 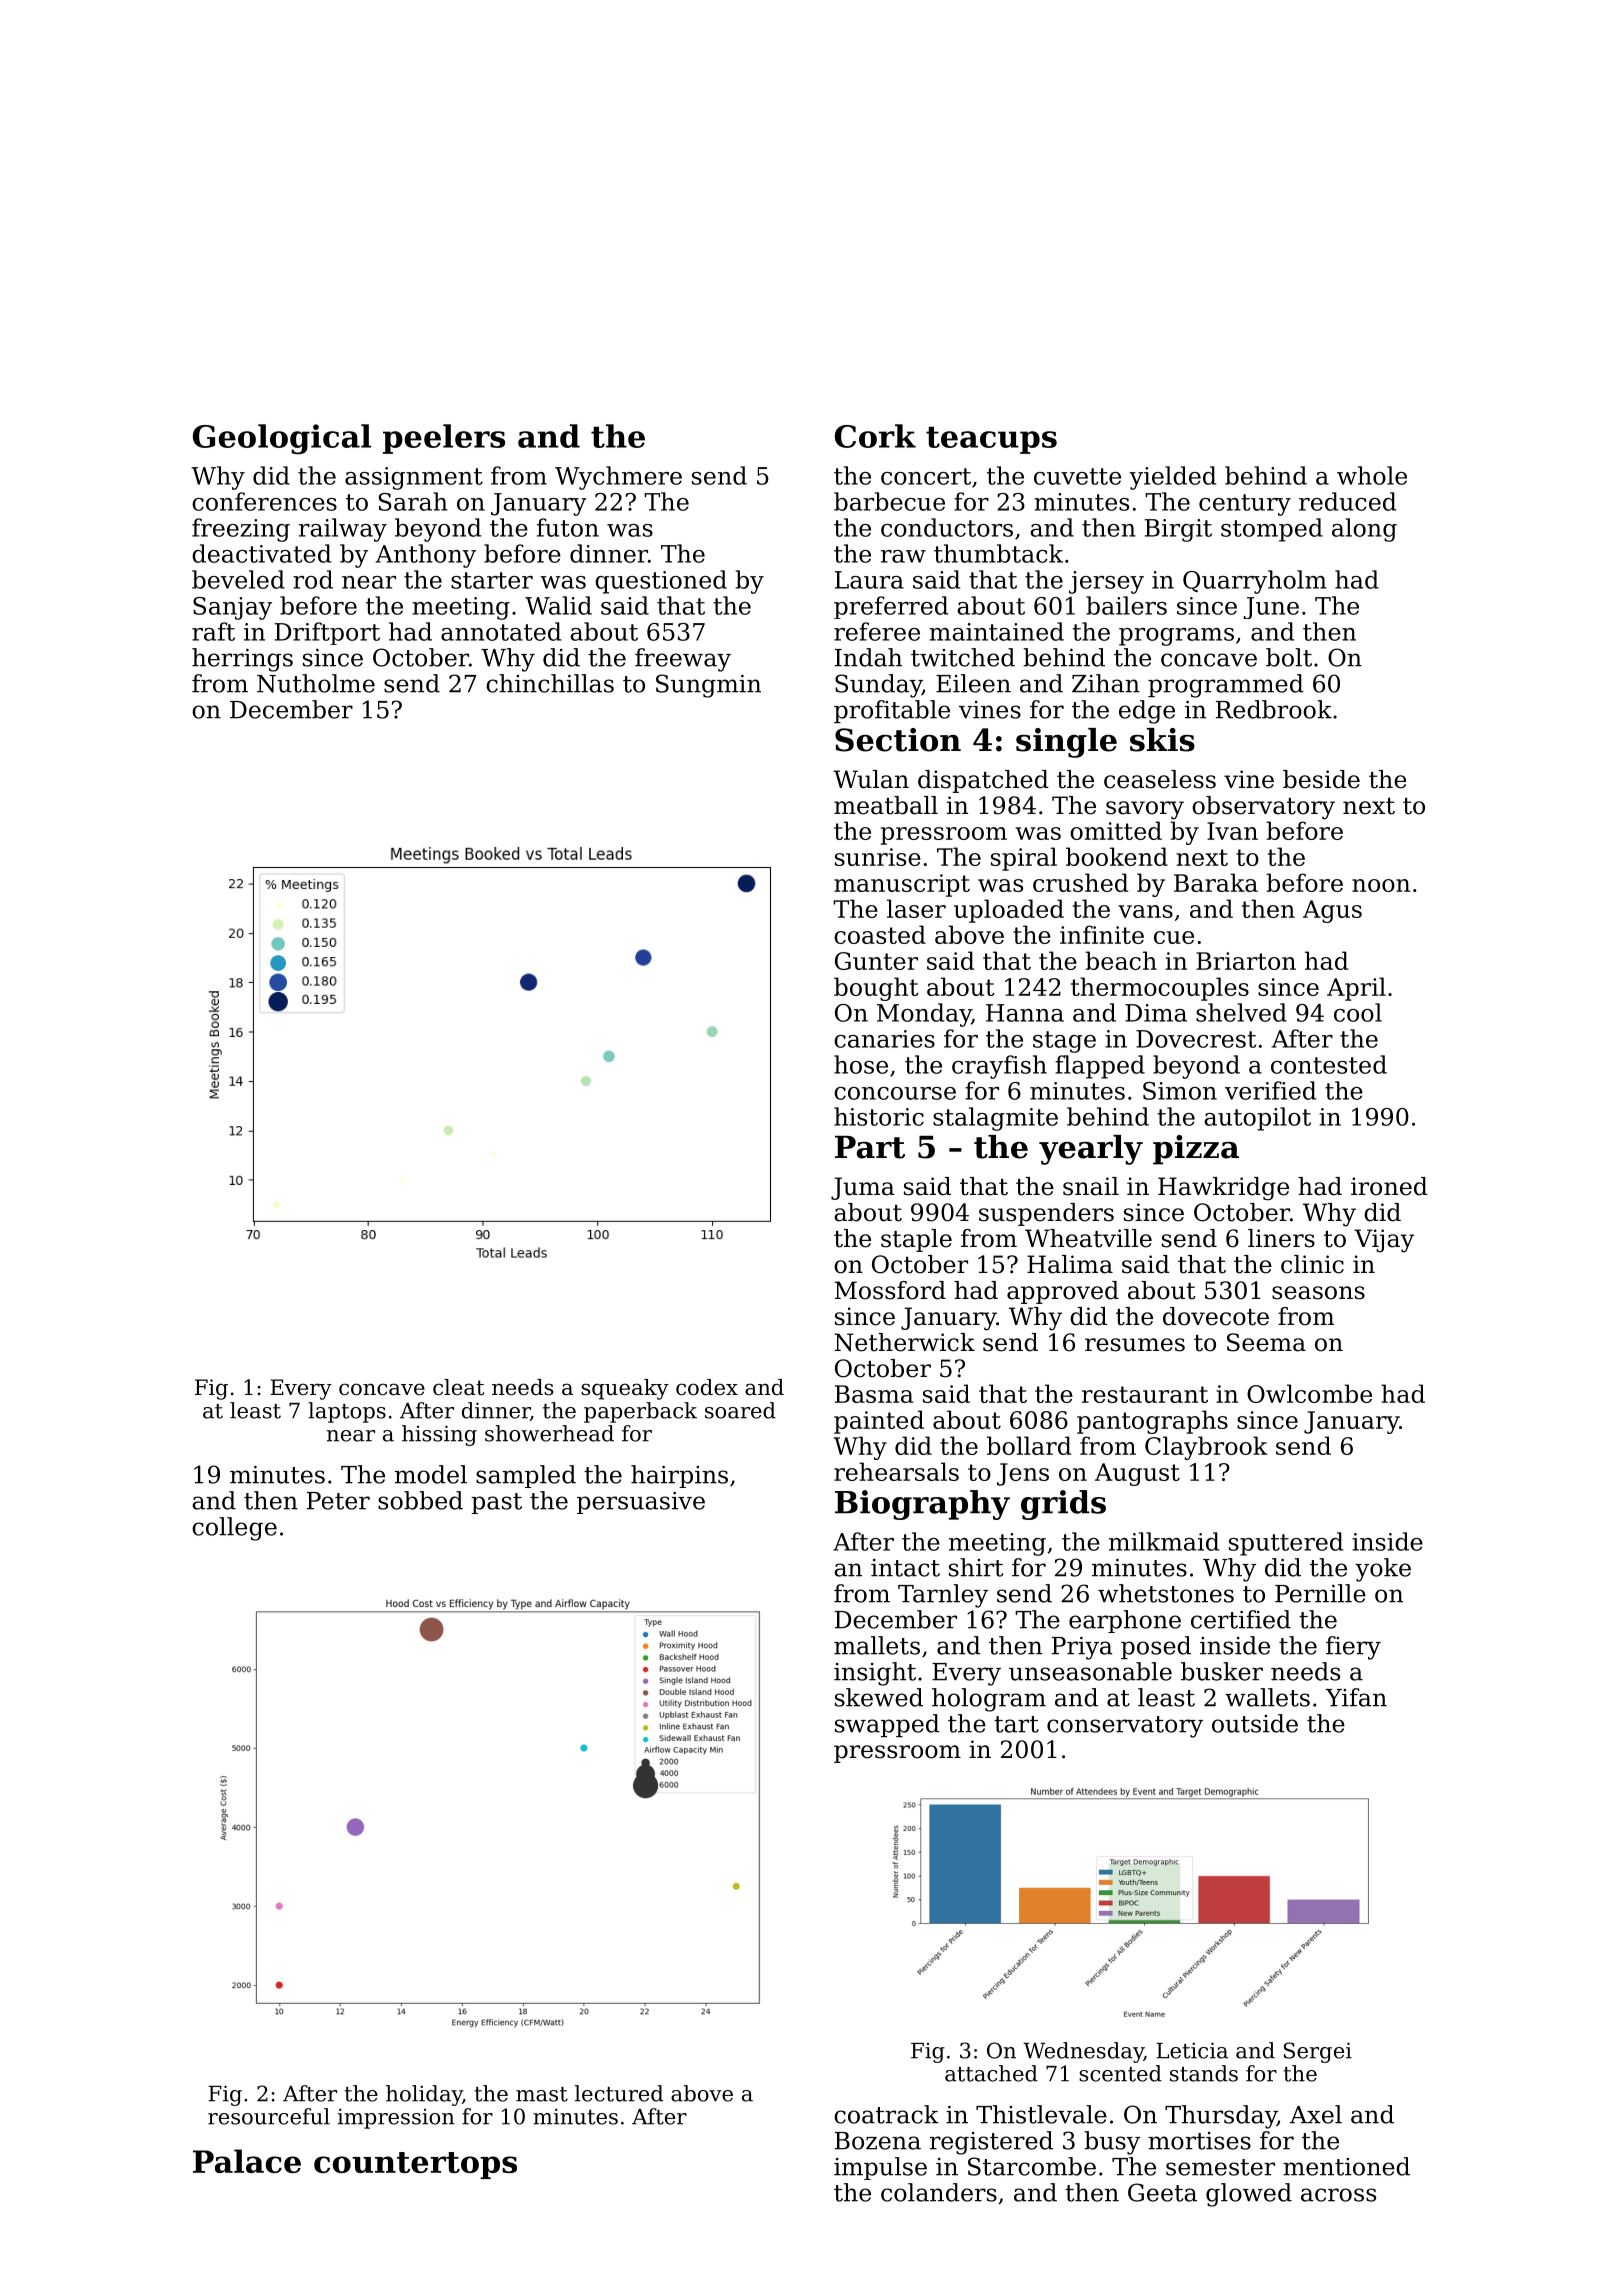 What do you see at coordinates (425, 556) in the screenshot?
I see `Anthony` at bounding box center [425, 556].
